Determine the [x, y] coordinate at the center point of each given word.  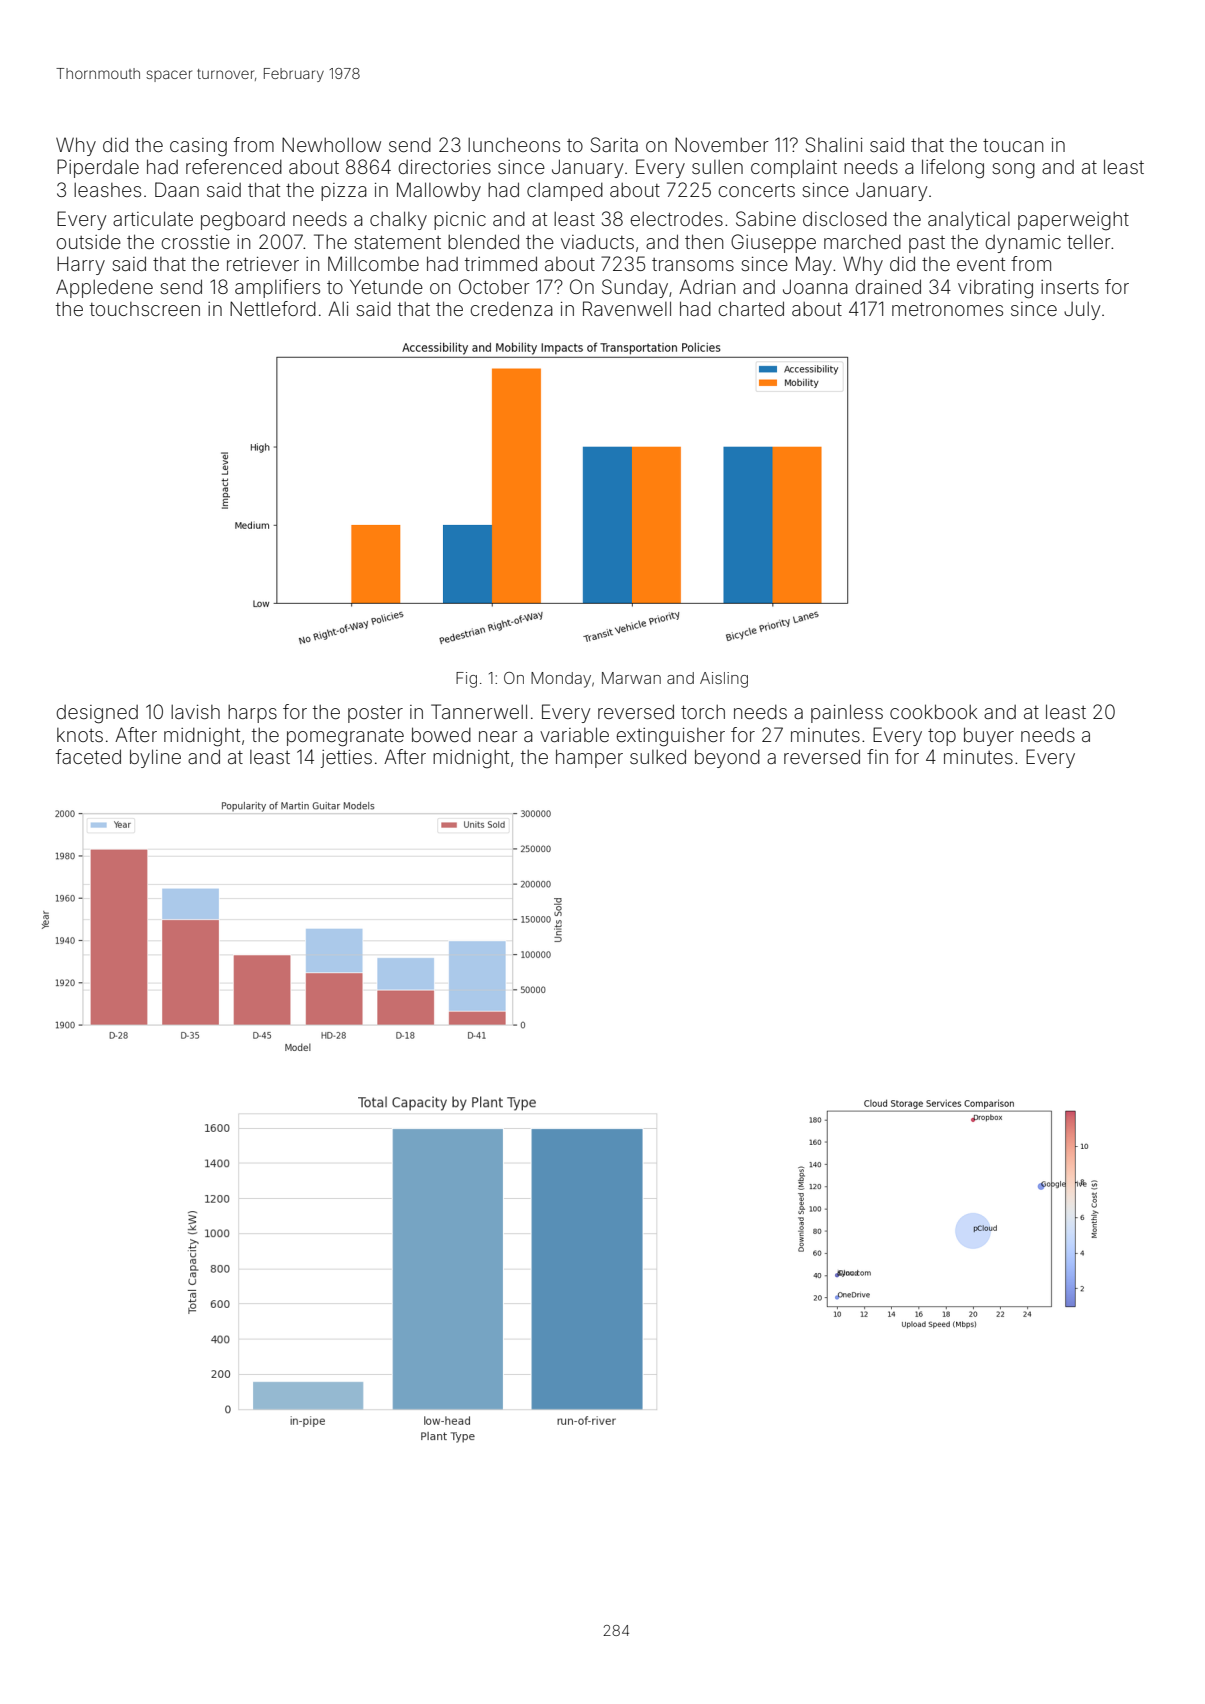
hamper [589, 758]
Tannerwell [479, 711]
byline [155, 758]
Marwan [631, 678]
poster [375, 714]
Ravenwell [627, 308]
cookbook [933, 711]
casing [198, 147]
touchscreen [145, 309]
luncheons [514, 144]
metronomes [947, 309]
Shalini [834, 144]
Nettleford [273, 308]
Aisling [724, 680]
